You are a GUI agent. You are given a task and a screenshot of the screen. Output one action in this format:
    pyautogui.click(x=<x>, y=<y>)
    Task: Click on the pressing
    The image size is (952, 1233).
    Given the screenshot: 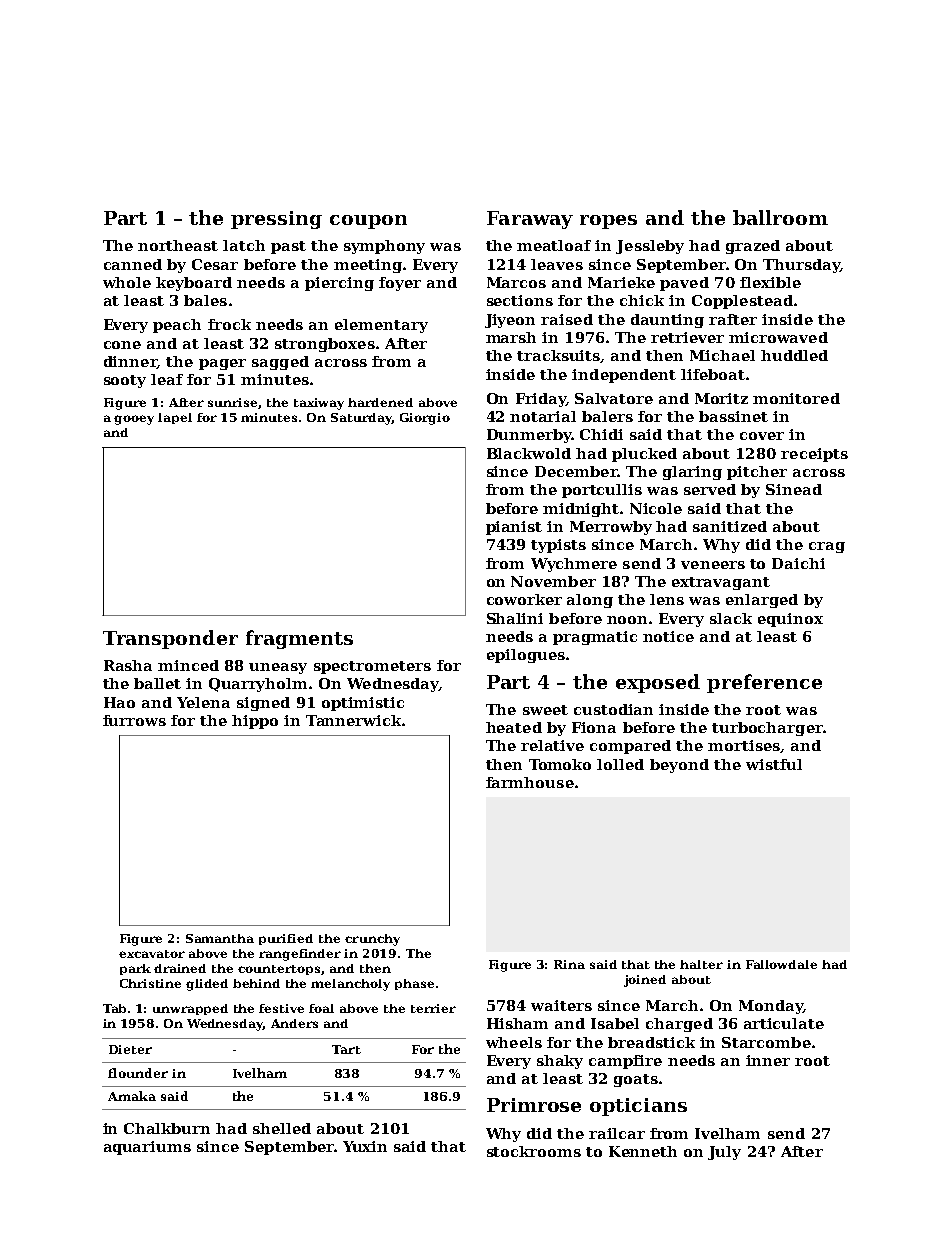 What is the action you would take?
    pyautogui.click(x=276, y=220)
